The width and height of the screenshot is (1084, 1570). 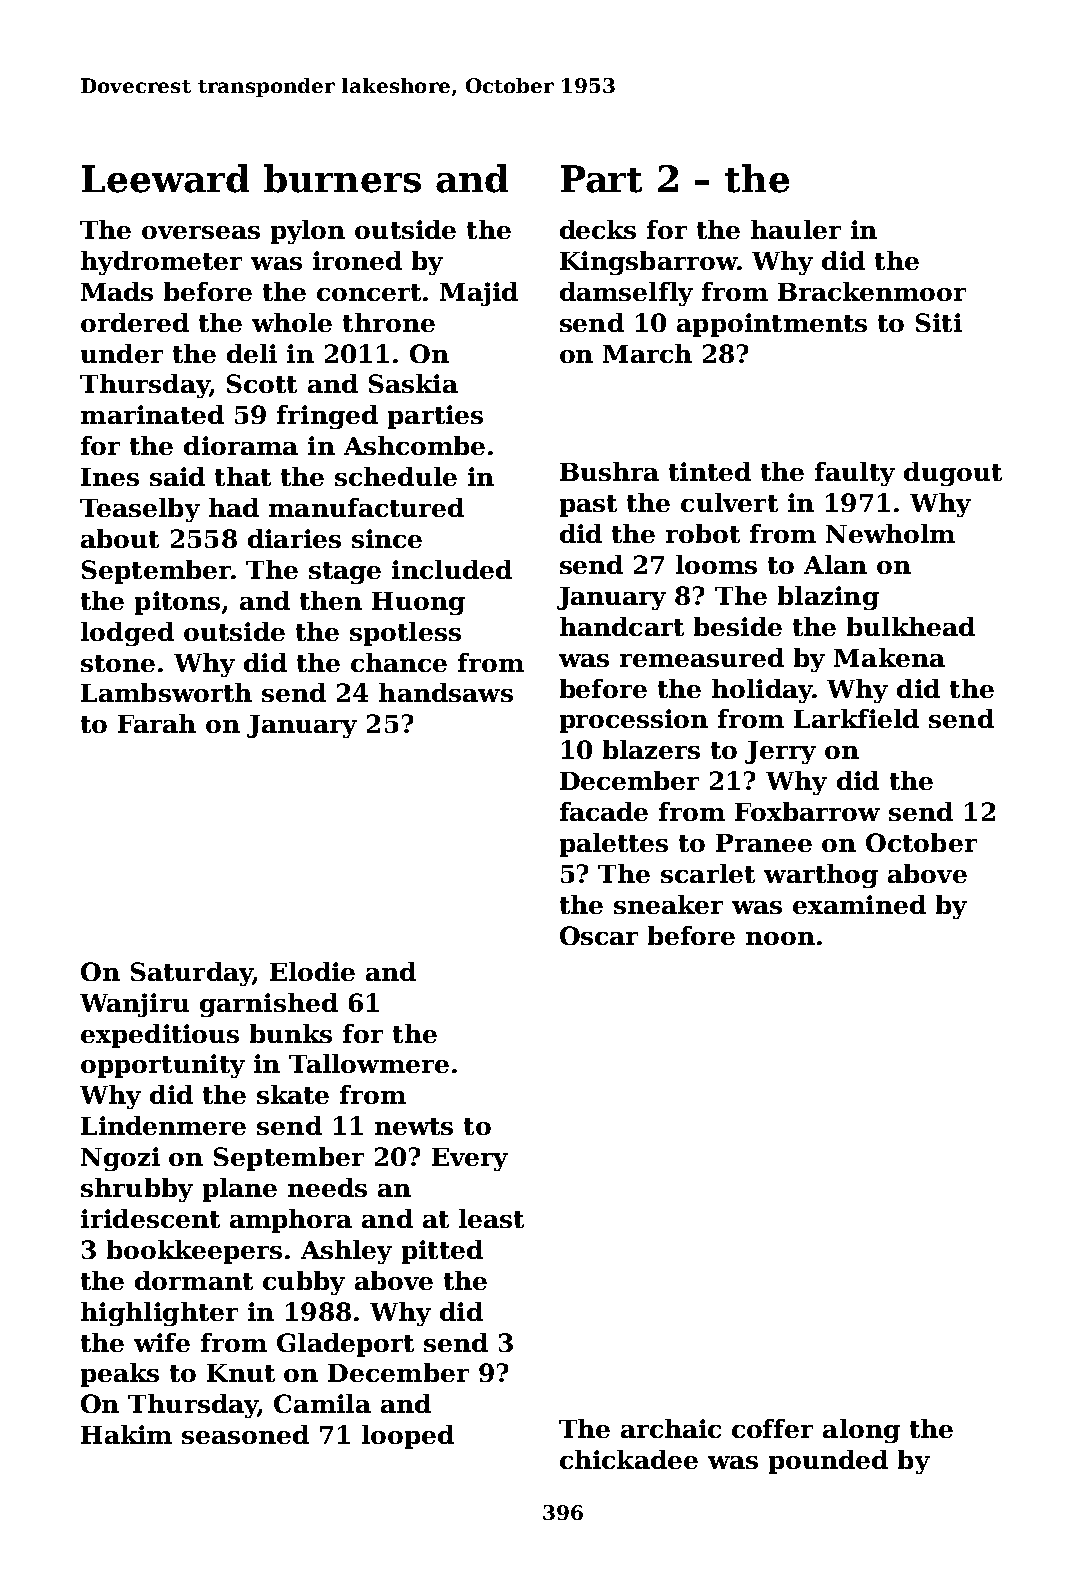 I want to click on plane, so click(x=240, y=1190).
